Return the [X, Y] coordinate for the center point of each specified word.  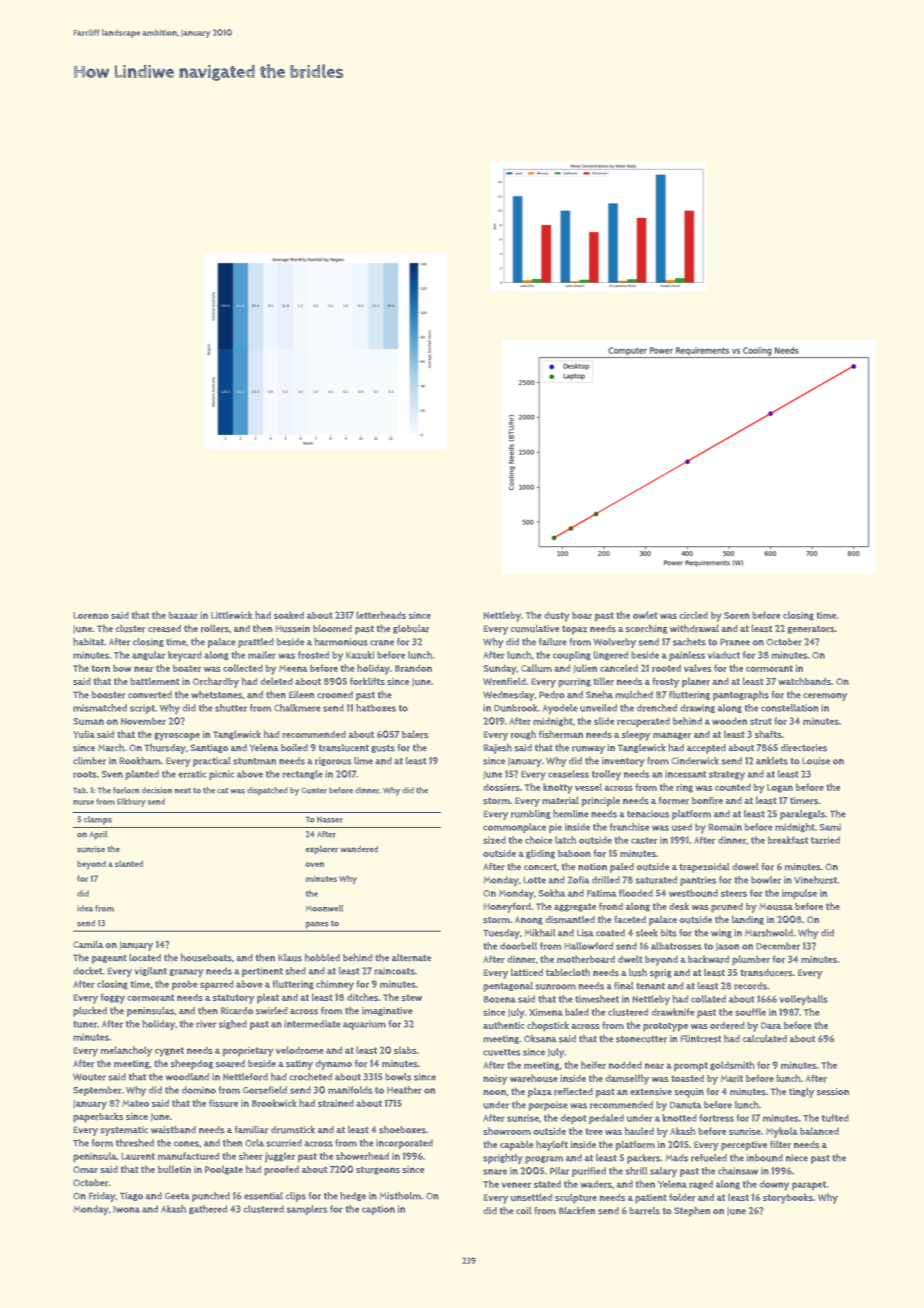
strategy [727, 775]
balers [415, 734]
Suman [88, 721]
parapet [809, 1185]
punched [211, 1197]
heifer [593, 1065]
